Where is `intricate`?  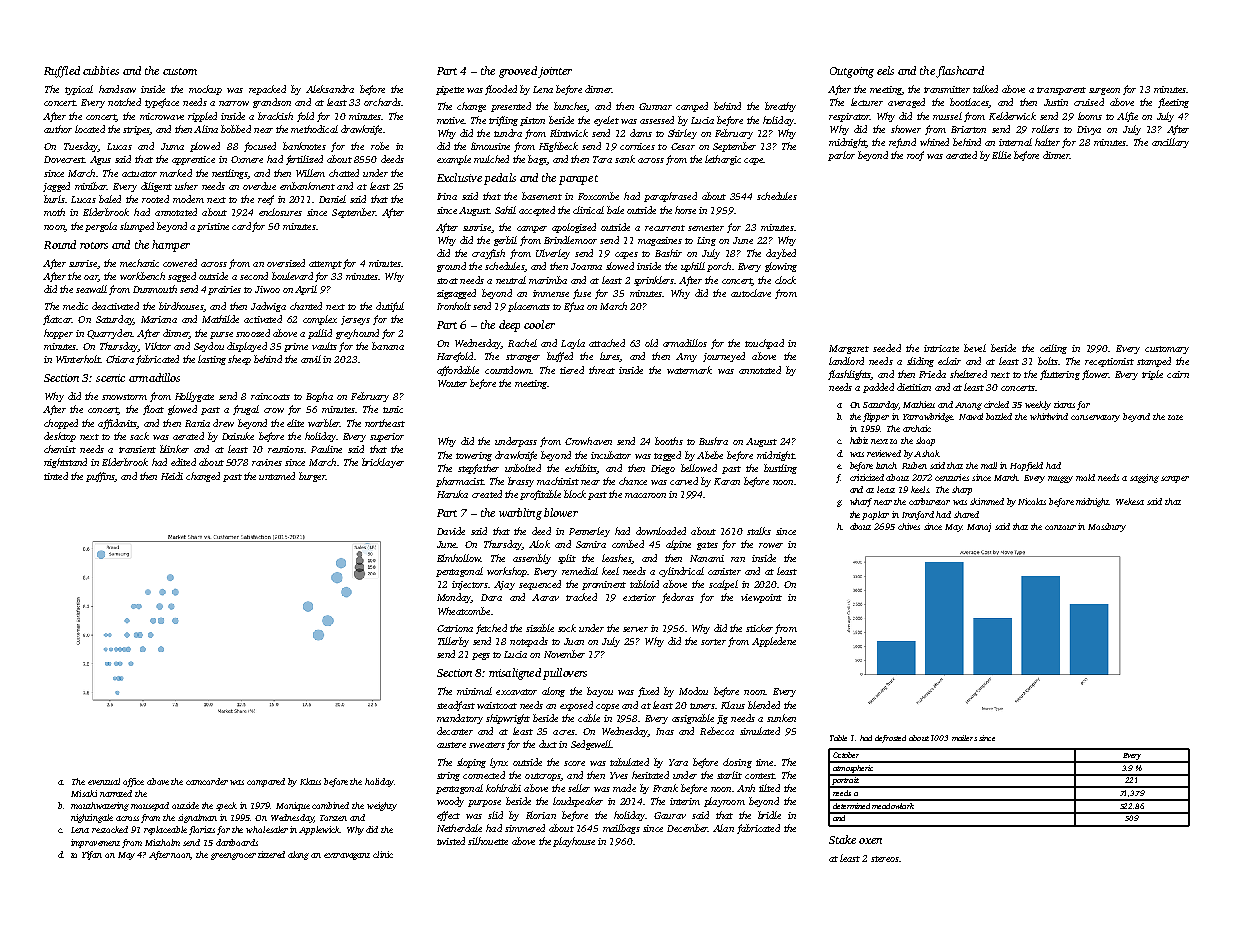 intricate is located at coordinates (941, 348).
